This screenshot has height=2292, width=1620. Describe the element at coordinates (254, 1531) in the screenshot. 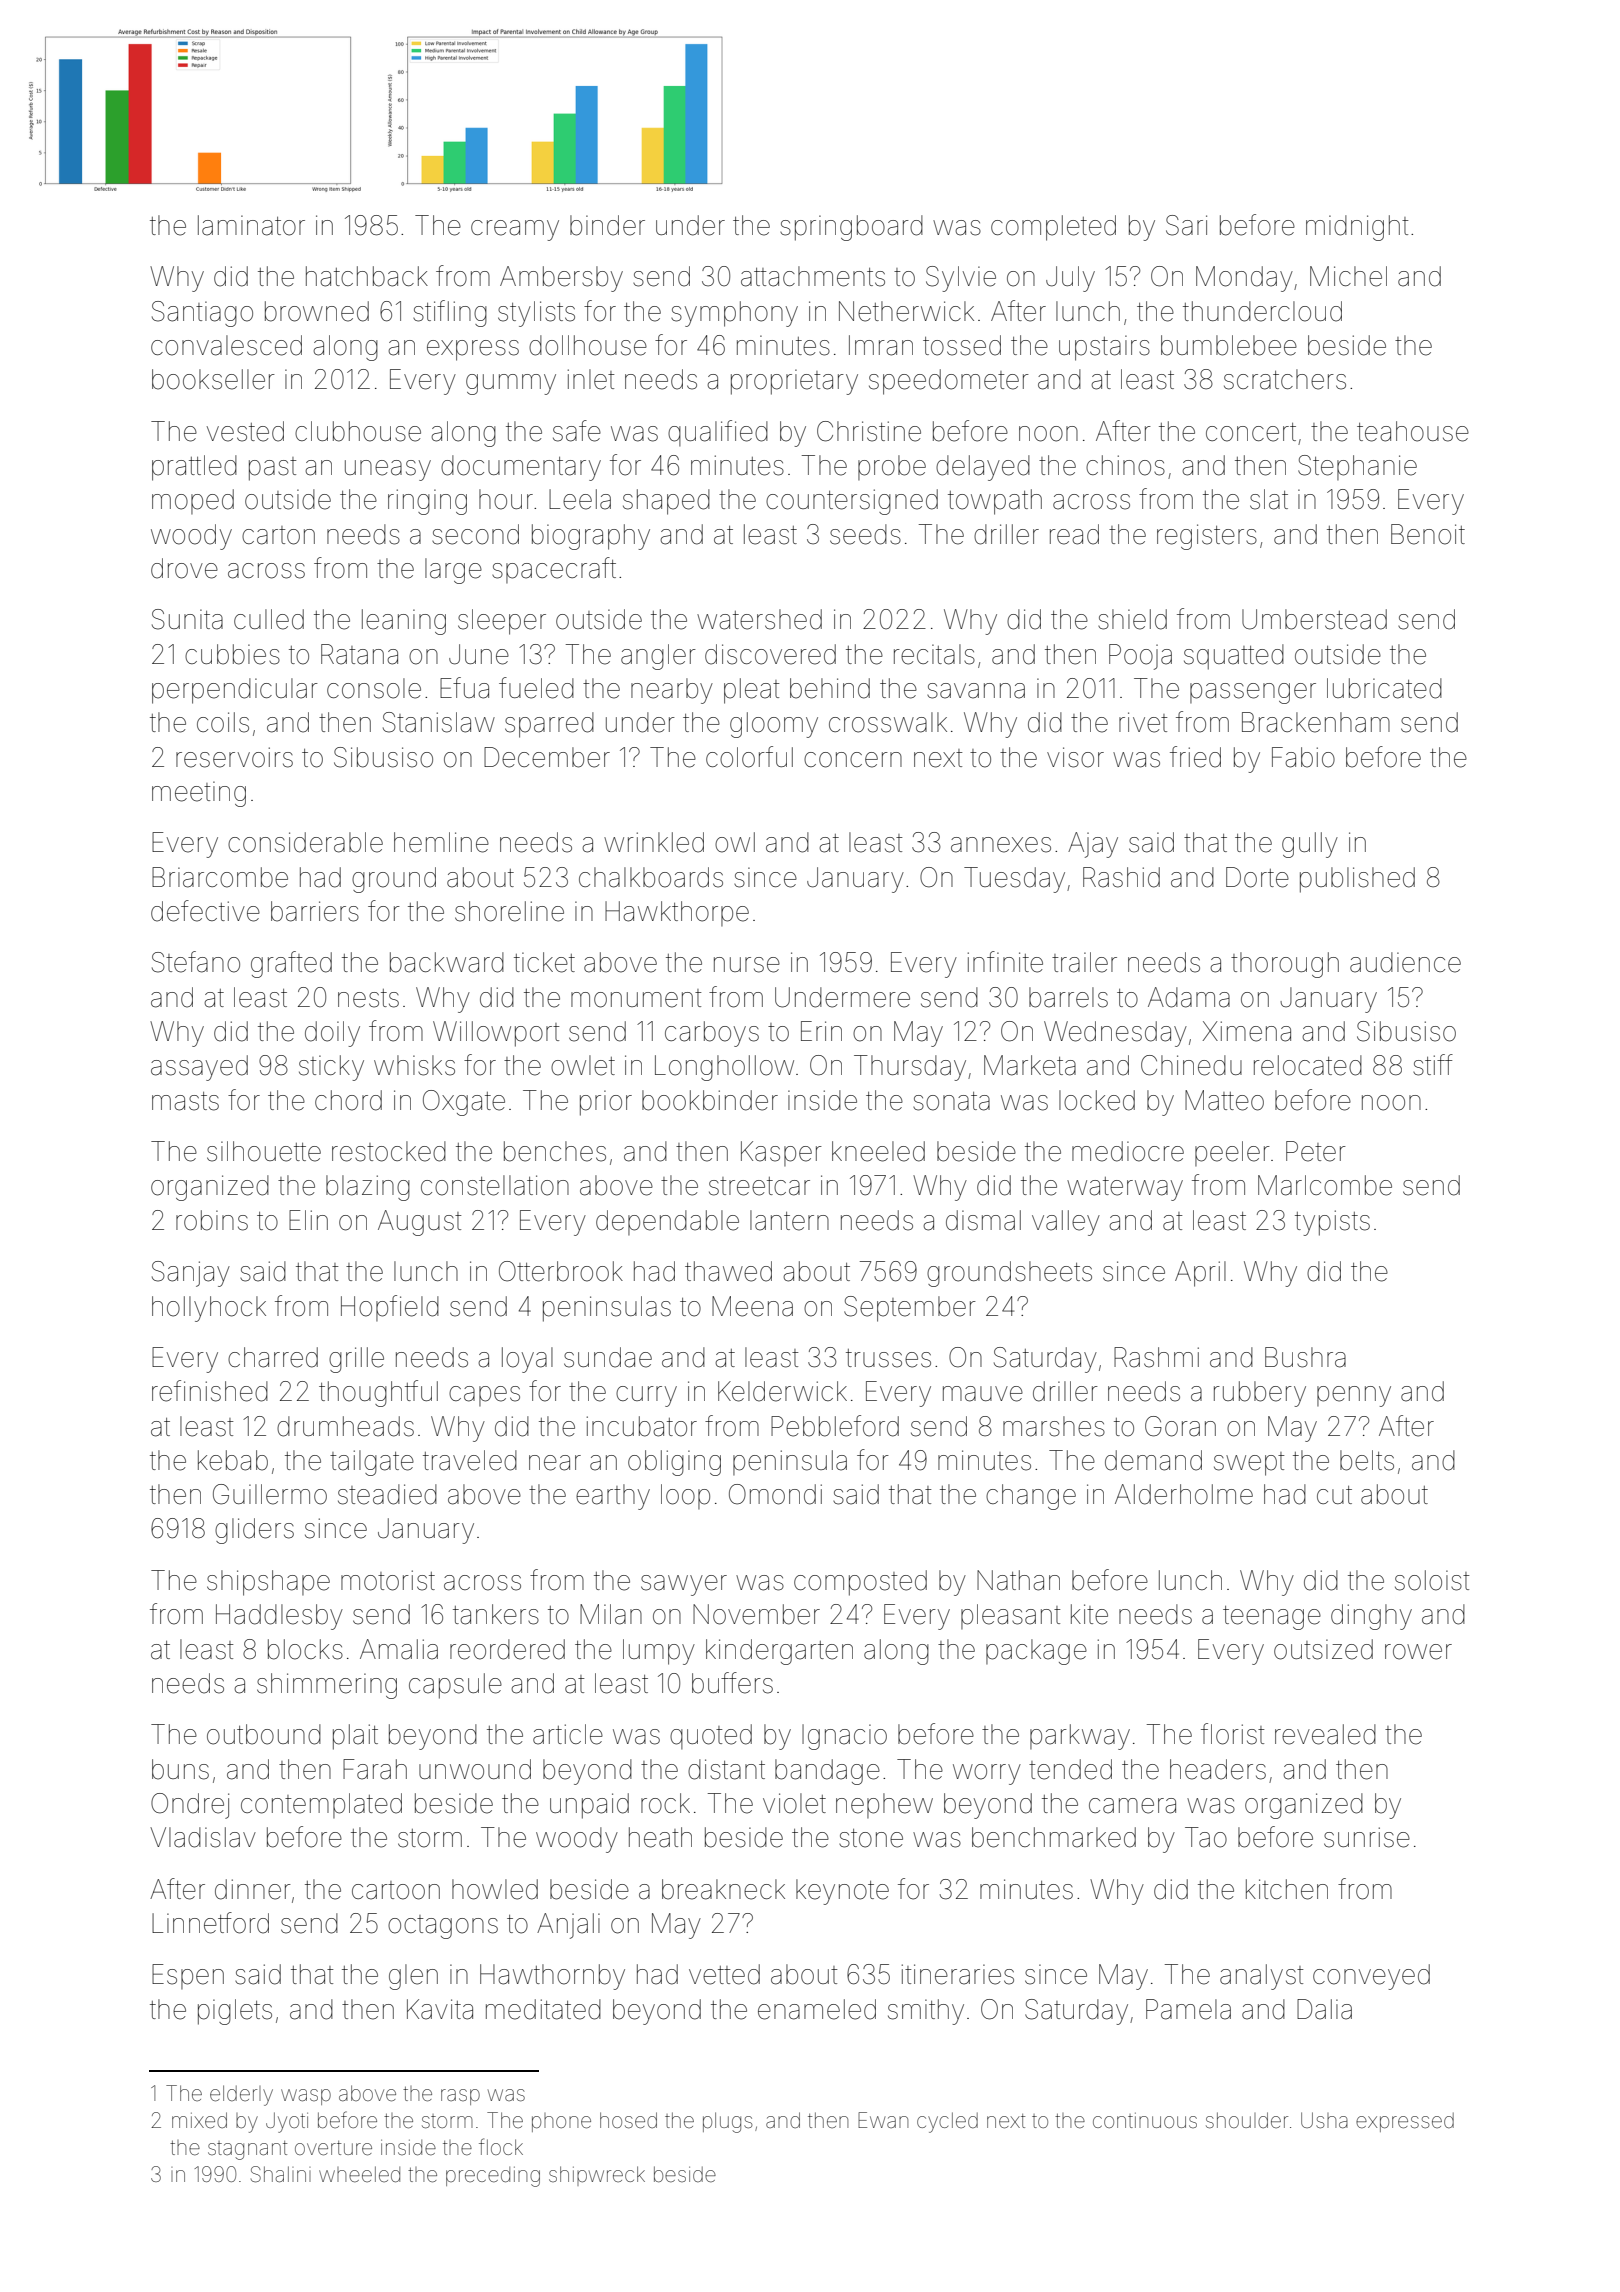

I see `gliders` at that location.
